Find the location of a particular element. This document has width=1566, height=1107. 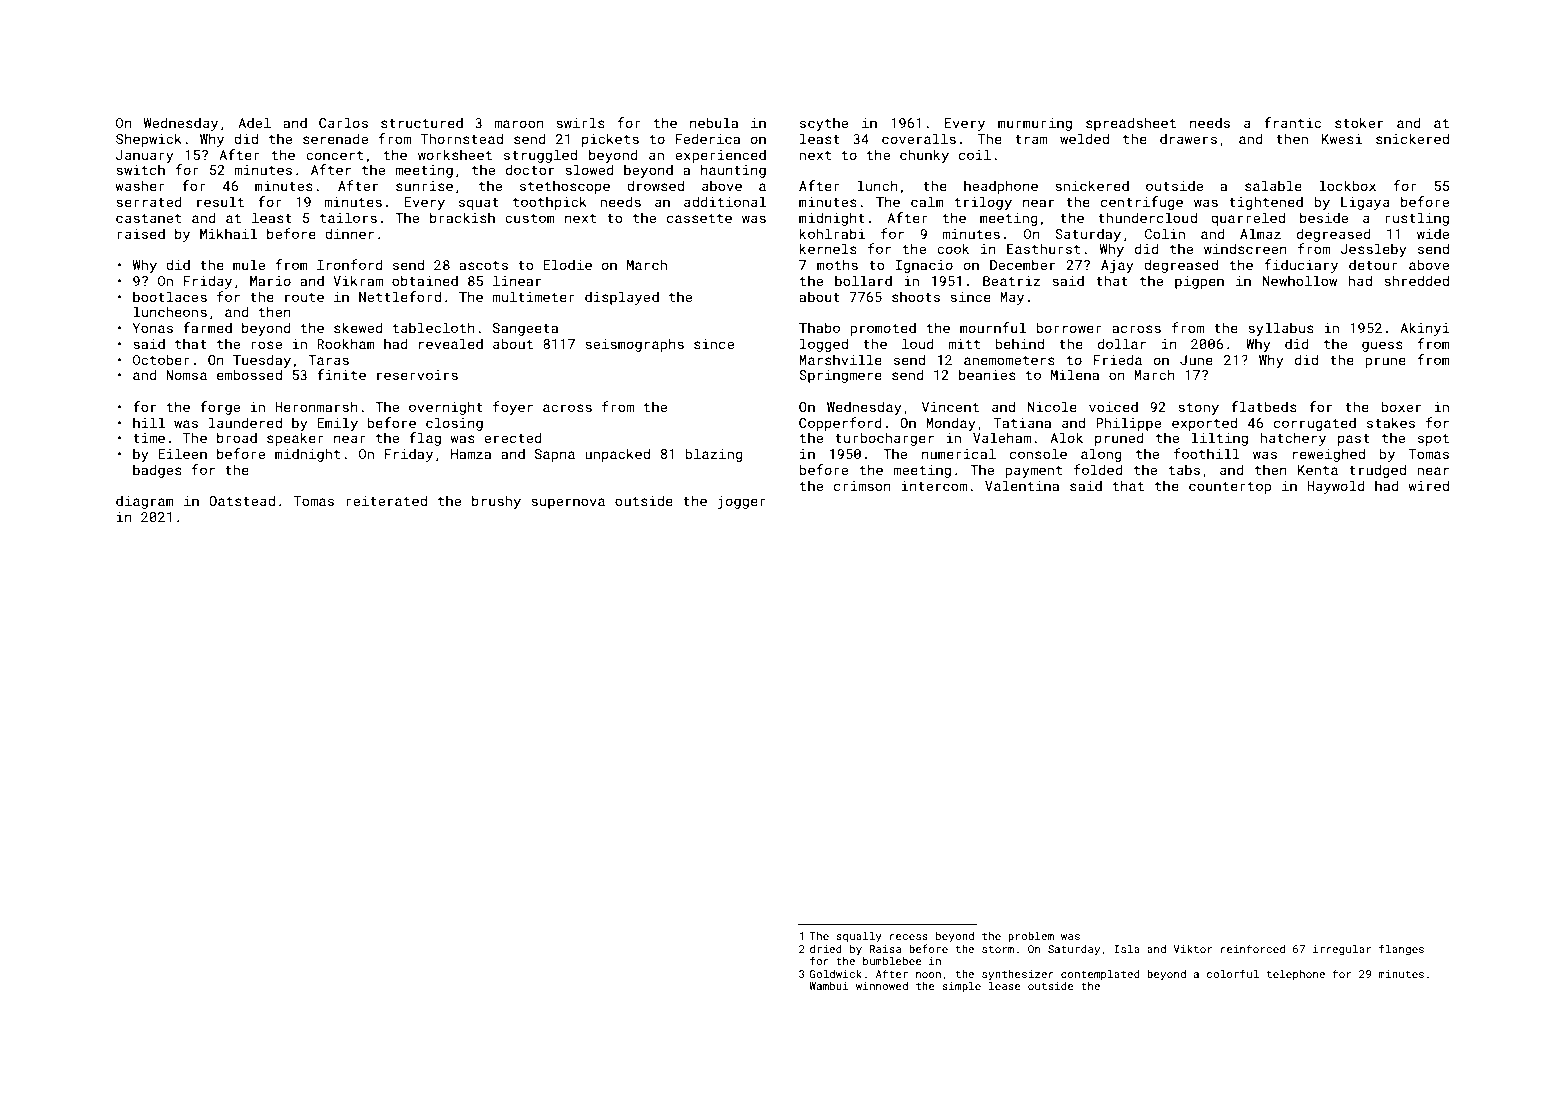

reiterated is located at coordinates (386, 500).
